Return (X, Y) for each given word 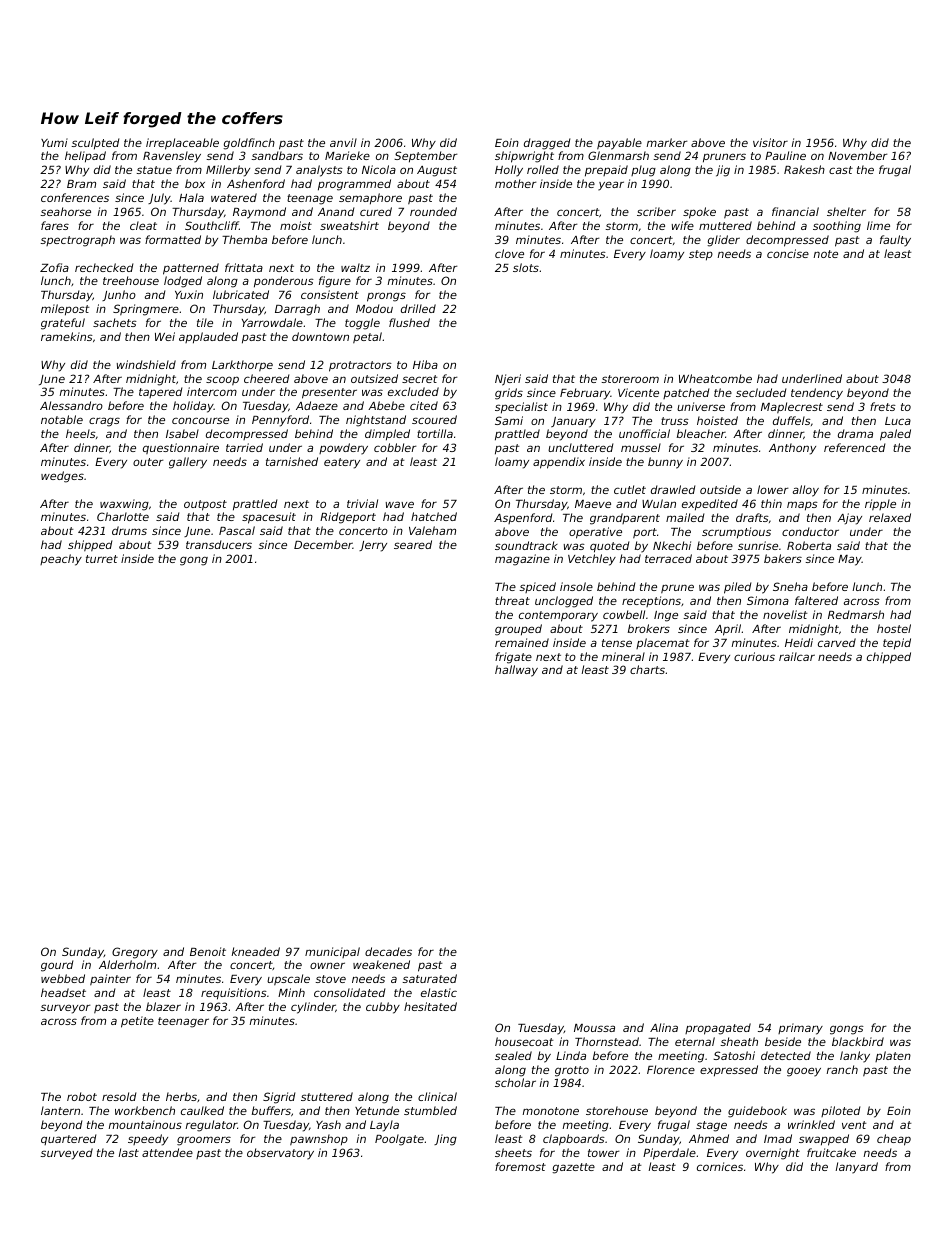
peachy (61, 560)
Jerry (373, 546)
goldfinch (249, 144)
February (585, 394)
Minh (291, 992)
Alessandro (71, 405)
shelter (846, 211)
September (426, 157)
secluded (761, 392)
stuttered (327, 1096)
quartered (68, 1139)
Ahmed (709, 1138)
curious (754, 656)
